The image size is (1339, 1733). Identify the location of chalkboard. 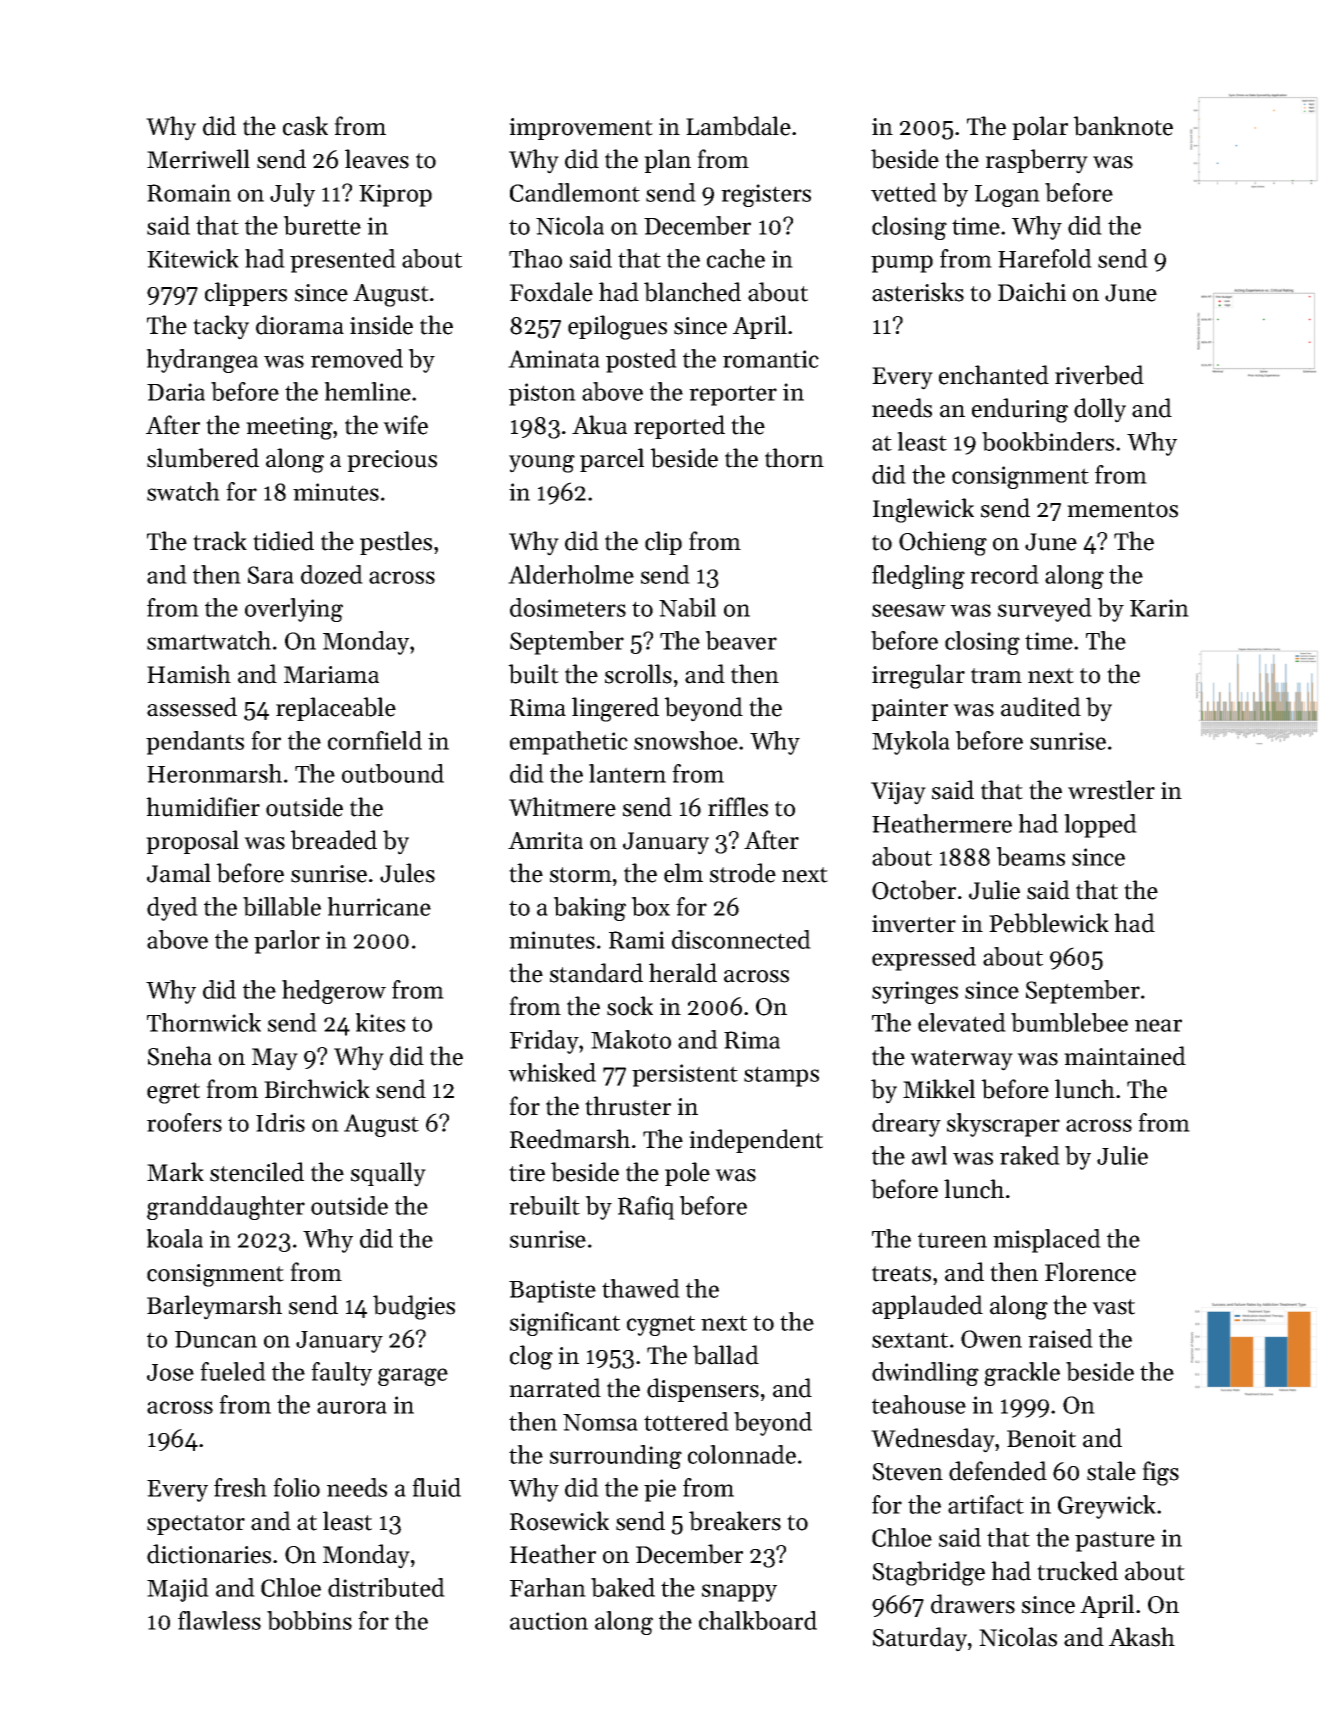
(758, 1620).
